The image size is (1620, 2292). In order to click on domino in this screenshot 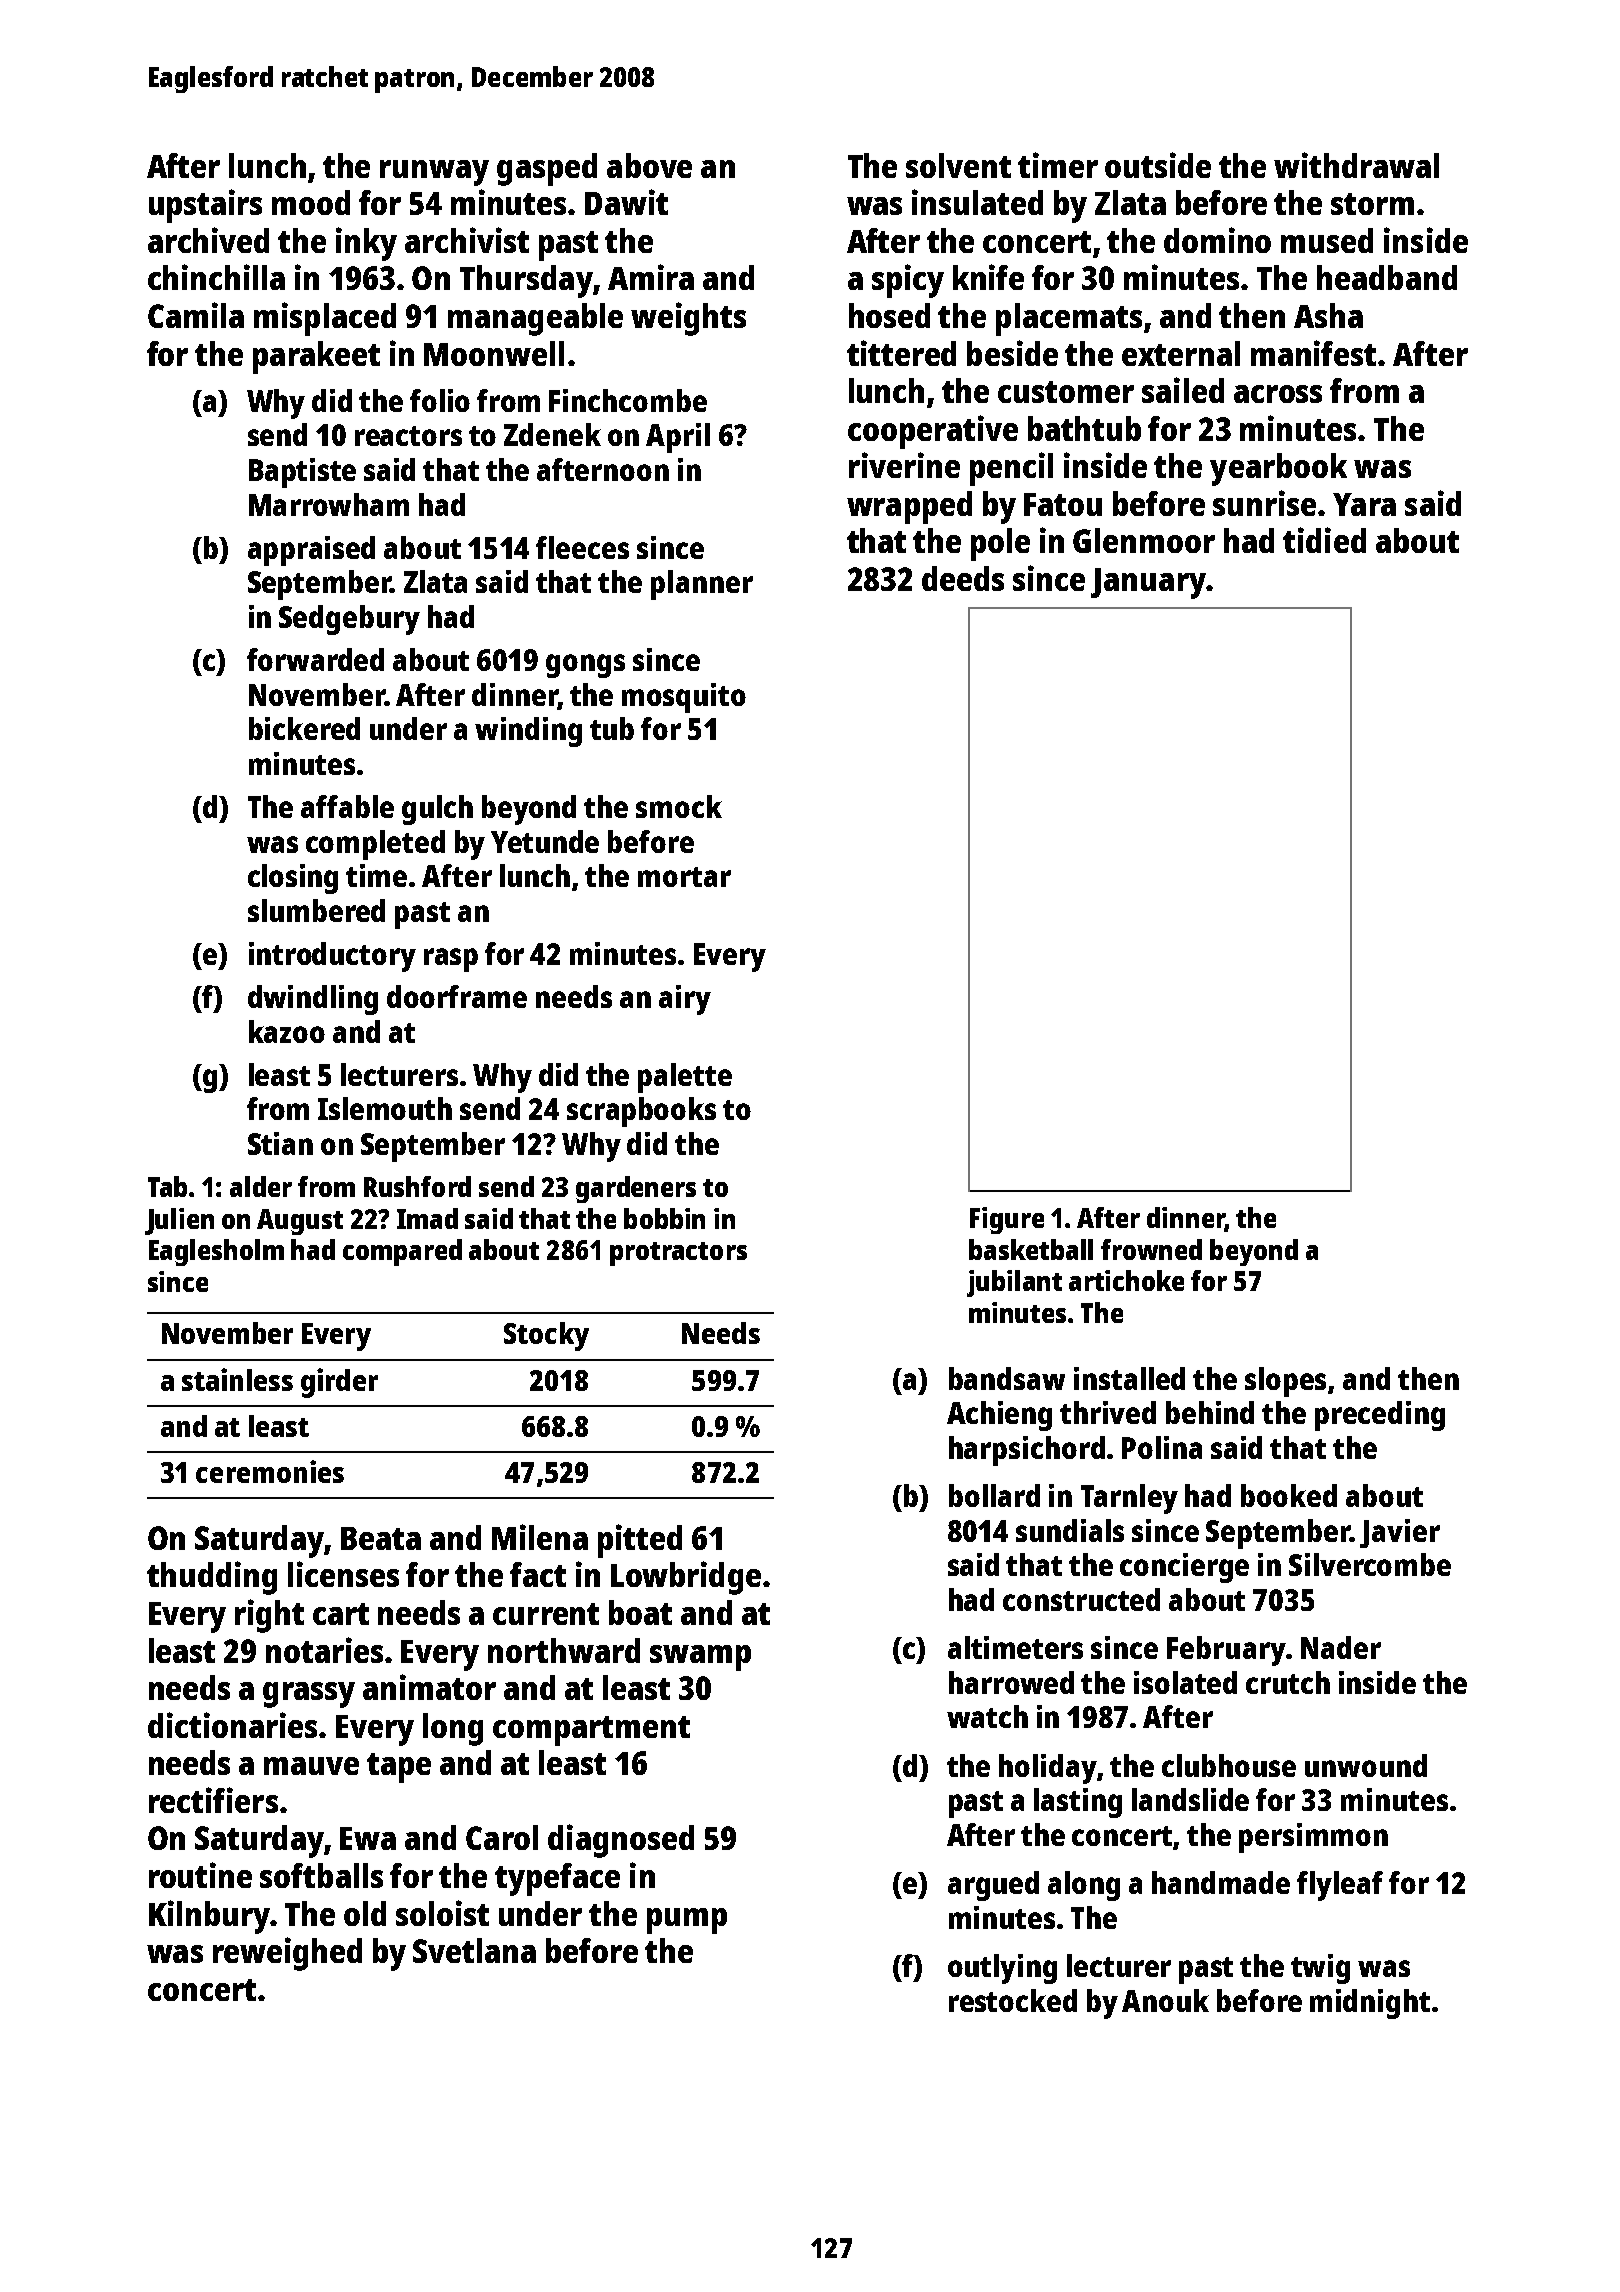, I will do `click(1217, 240)`.
